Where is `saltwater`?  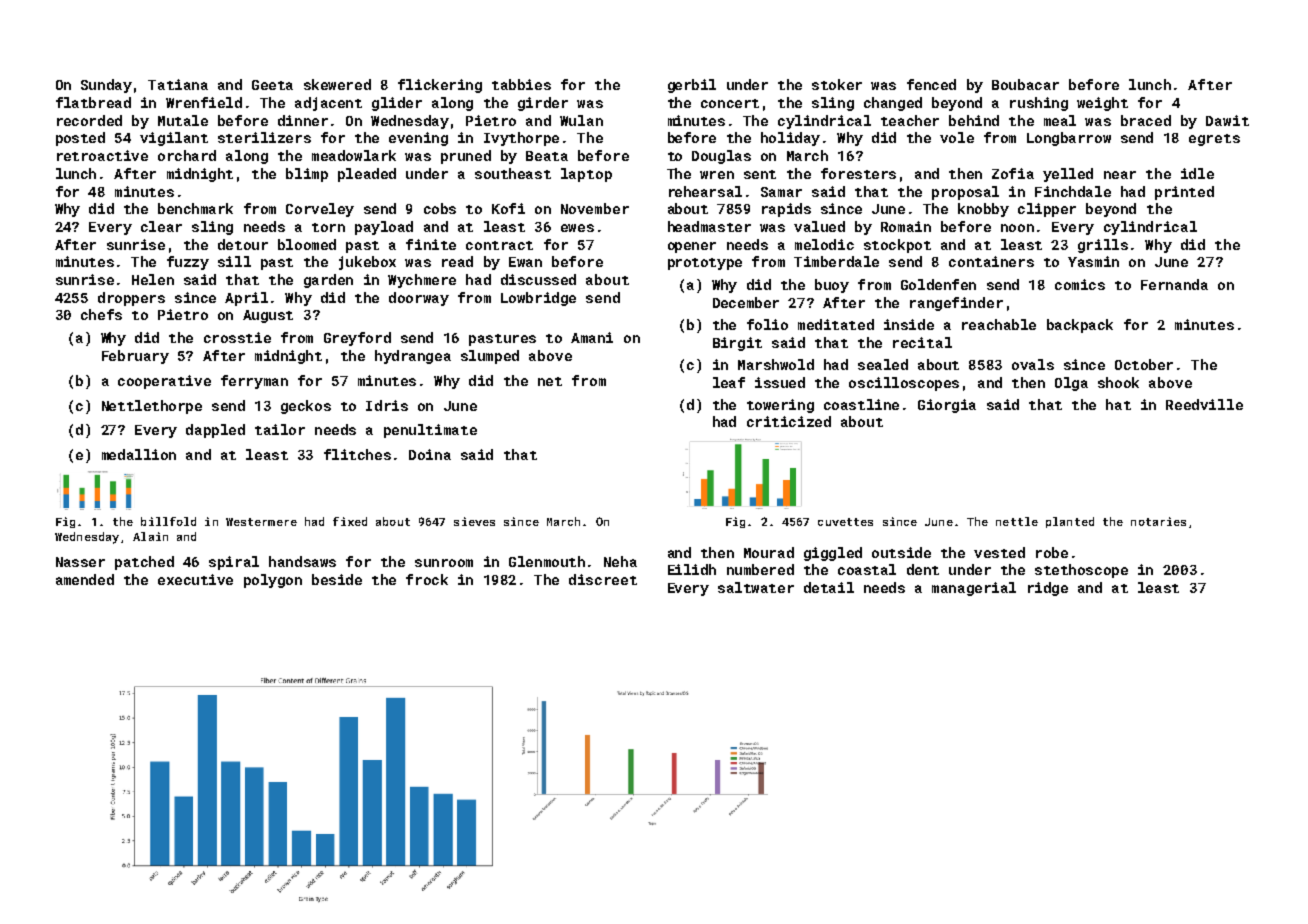 saltwater is located at coordinates (756, 587).
